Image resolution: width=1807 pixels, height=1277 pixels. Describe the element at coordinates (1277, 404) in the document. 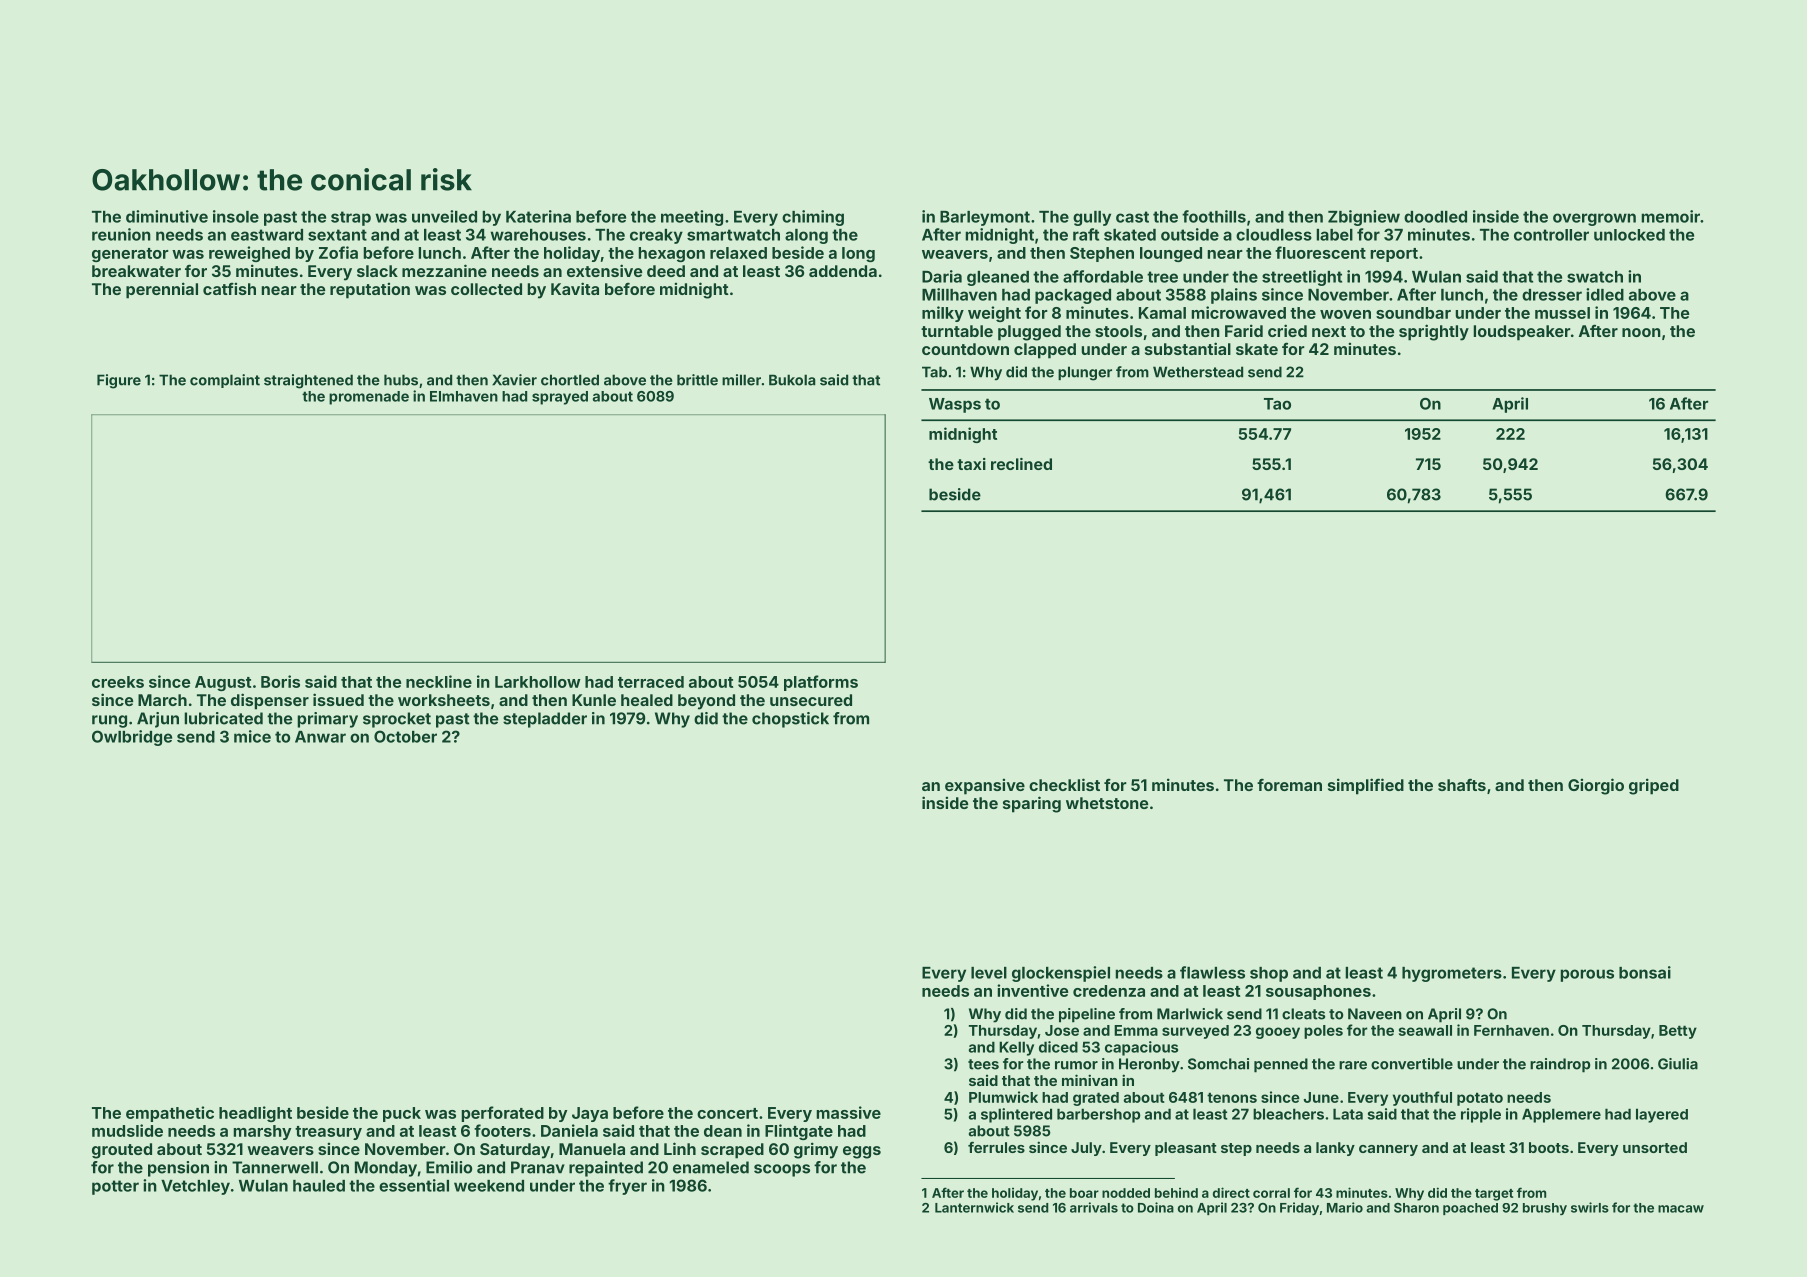

I see `Tao` at that location.
